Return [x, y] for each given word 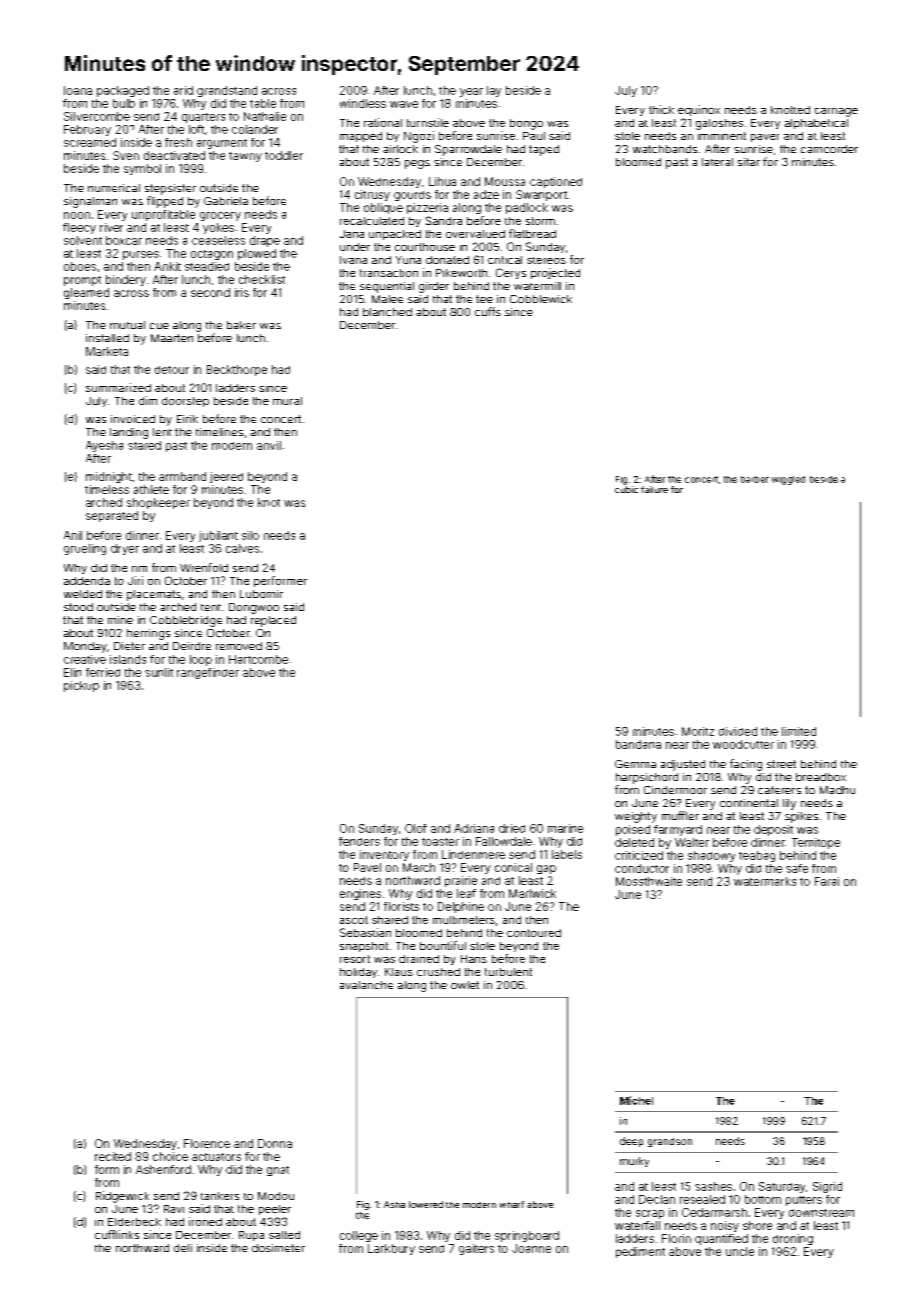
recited [113, 1156]
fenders [359, 841]
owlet [465, 985]
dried [512, 828]
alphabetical [816, 124]
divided [738, 731]
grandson [670, 1142]
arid [183, 90]
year [471, 92]
